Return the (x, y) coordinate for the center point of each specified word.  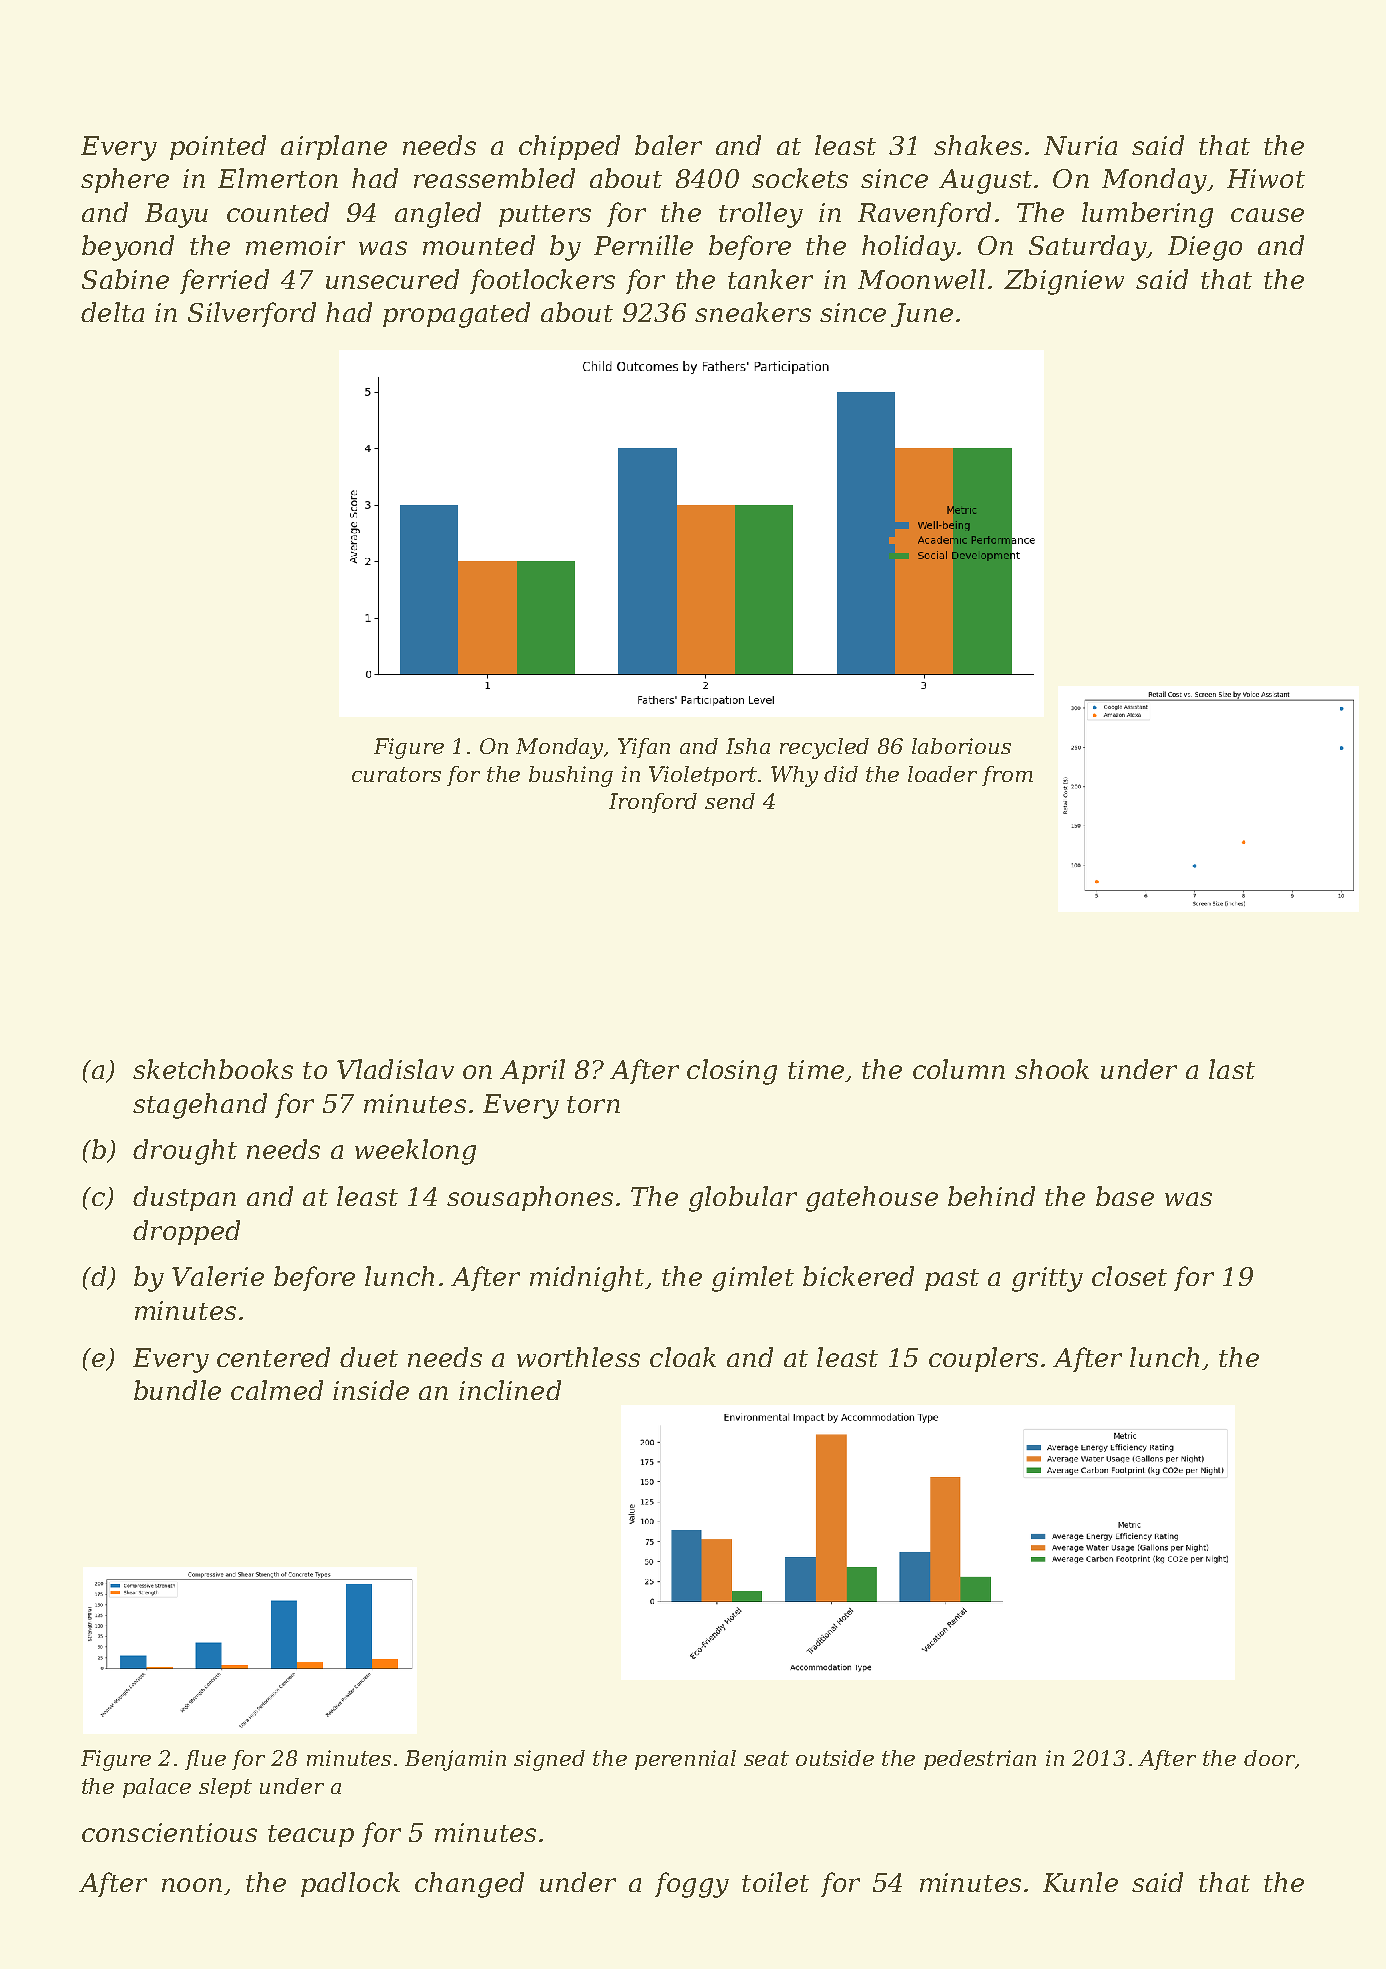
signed (549, 1760)
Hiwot (1266, 178)
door (1269, 1758)
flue (205, 1760)
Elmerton (278, 178)
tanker (770, 279)
